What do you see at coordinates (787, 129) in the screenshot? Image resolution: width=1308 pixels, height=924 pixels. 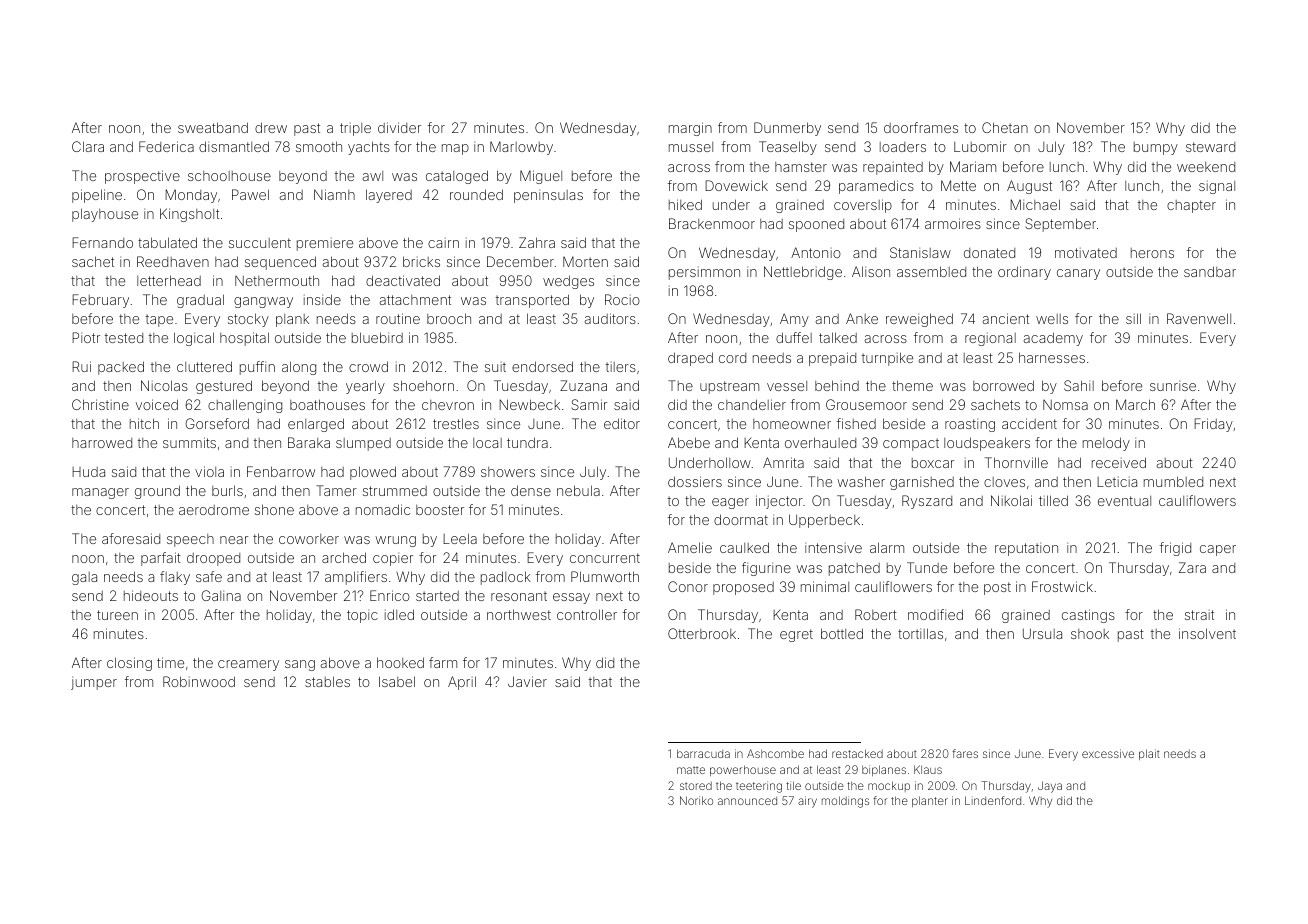 I see `Dunmerby` at bounding box center [787, 129].
